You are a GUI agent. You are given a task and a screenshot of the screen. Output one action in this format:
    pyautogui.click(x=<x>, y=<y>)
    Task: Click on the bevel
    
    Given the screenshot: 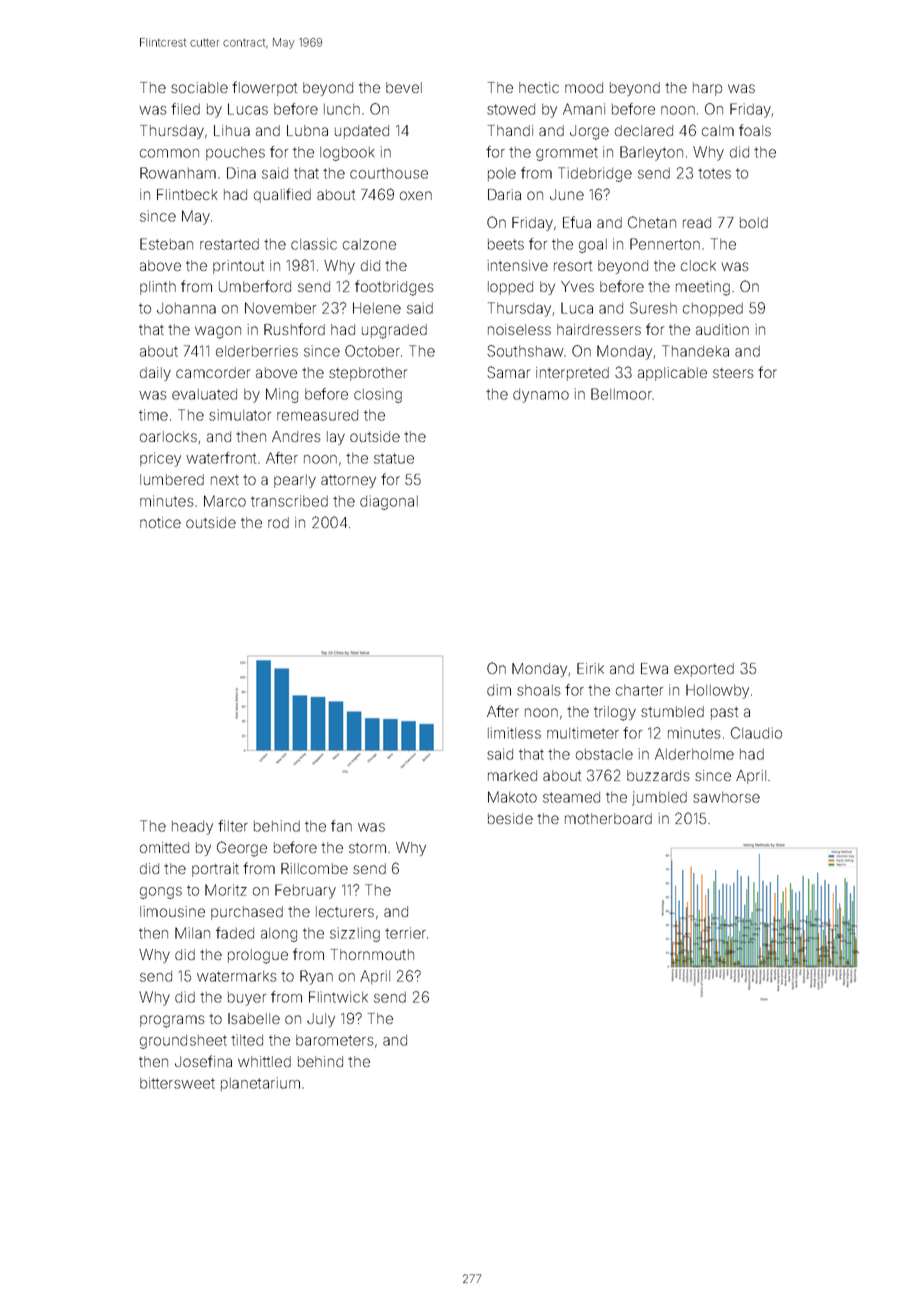 What is the action you would take?
    pyautogui.click(x=404, y=87)
